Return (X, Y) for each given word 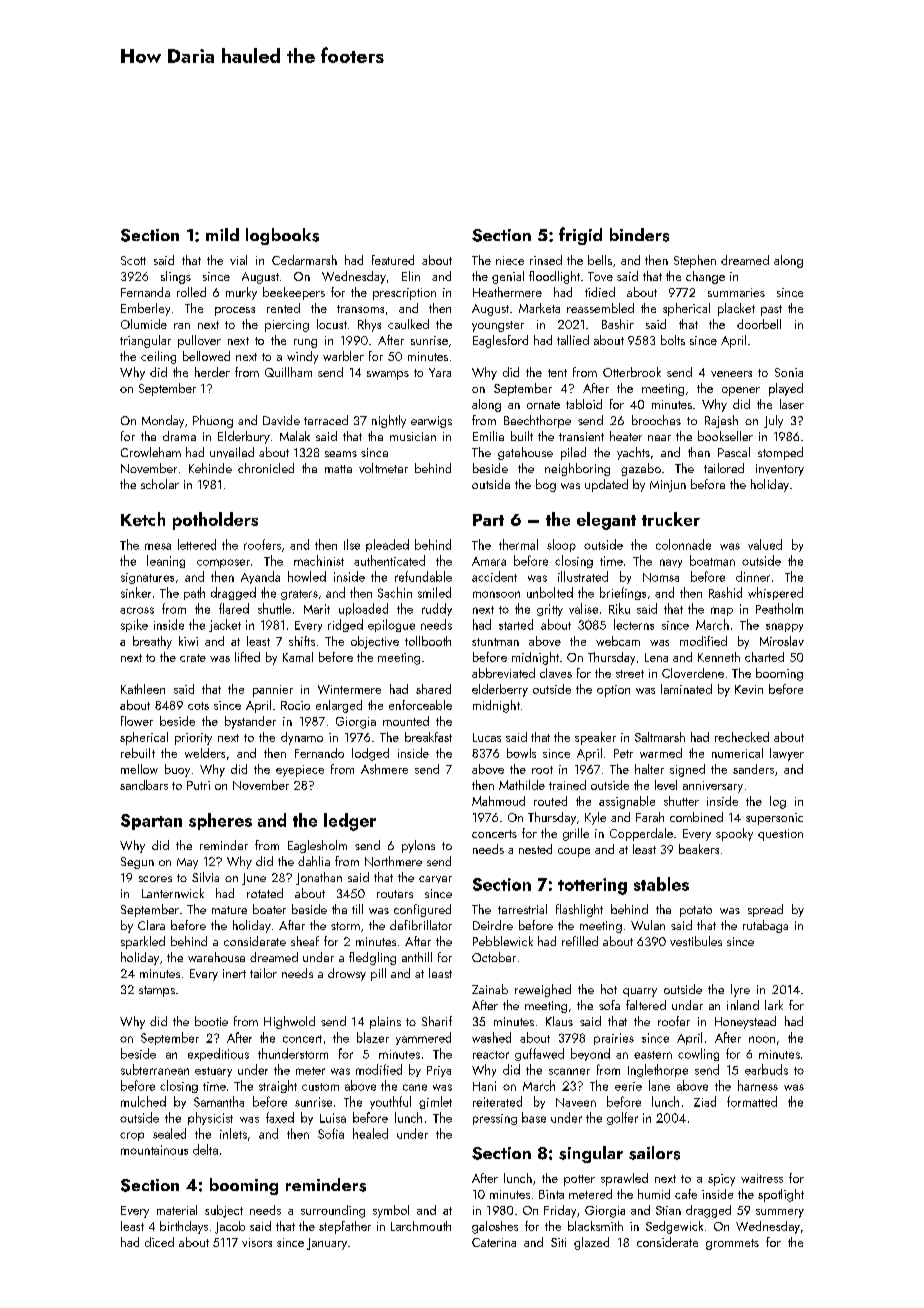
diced (159, 1242)
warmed (661, 753)
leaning (166, 561)
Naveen (576, 1102)
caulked (408, 324)
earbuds (766, 1069)
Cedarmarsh (304, 260)
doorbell (759, 324)
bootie (211, 1021)
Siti (558, 1242)
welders (205, 753)
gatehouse (525, 453)
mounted (406, 721)
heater (626, 436)
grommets (732, 1244)
